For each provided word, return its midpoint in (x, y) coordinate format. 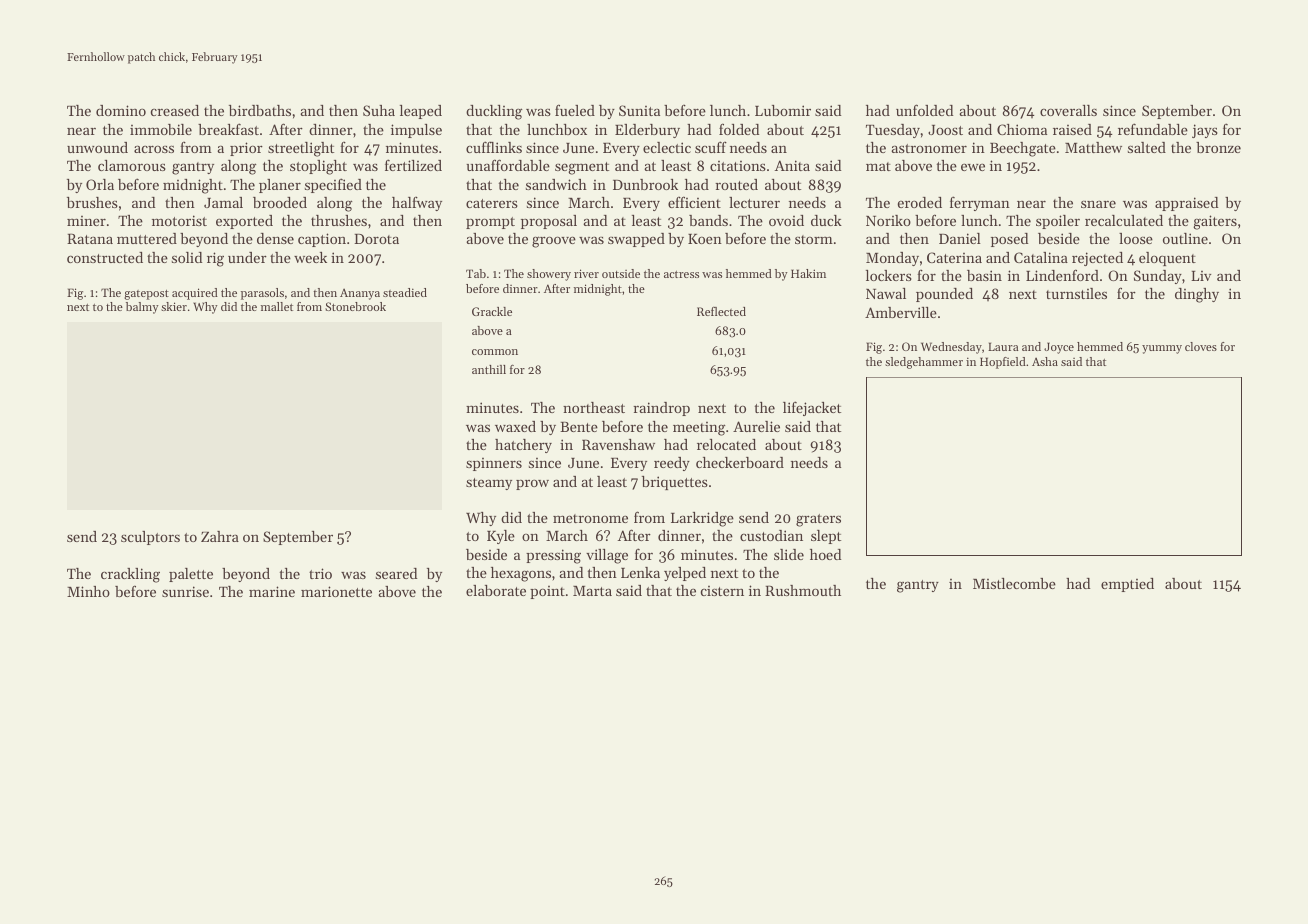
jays (1205, 131)
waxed (515, 426)
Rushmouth (803, 590)
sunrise (185, 591)
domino (121, 110)
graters (818, 520)
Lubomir (783, 110)
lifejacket (812, 408)
